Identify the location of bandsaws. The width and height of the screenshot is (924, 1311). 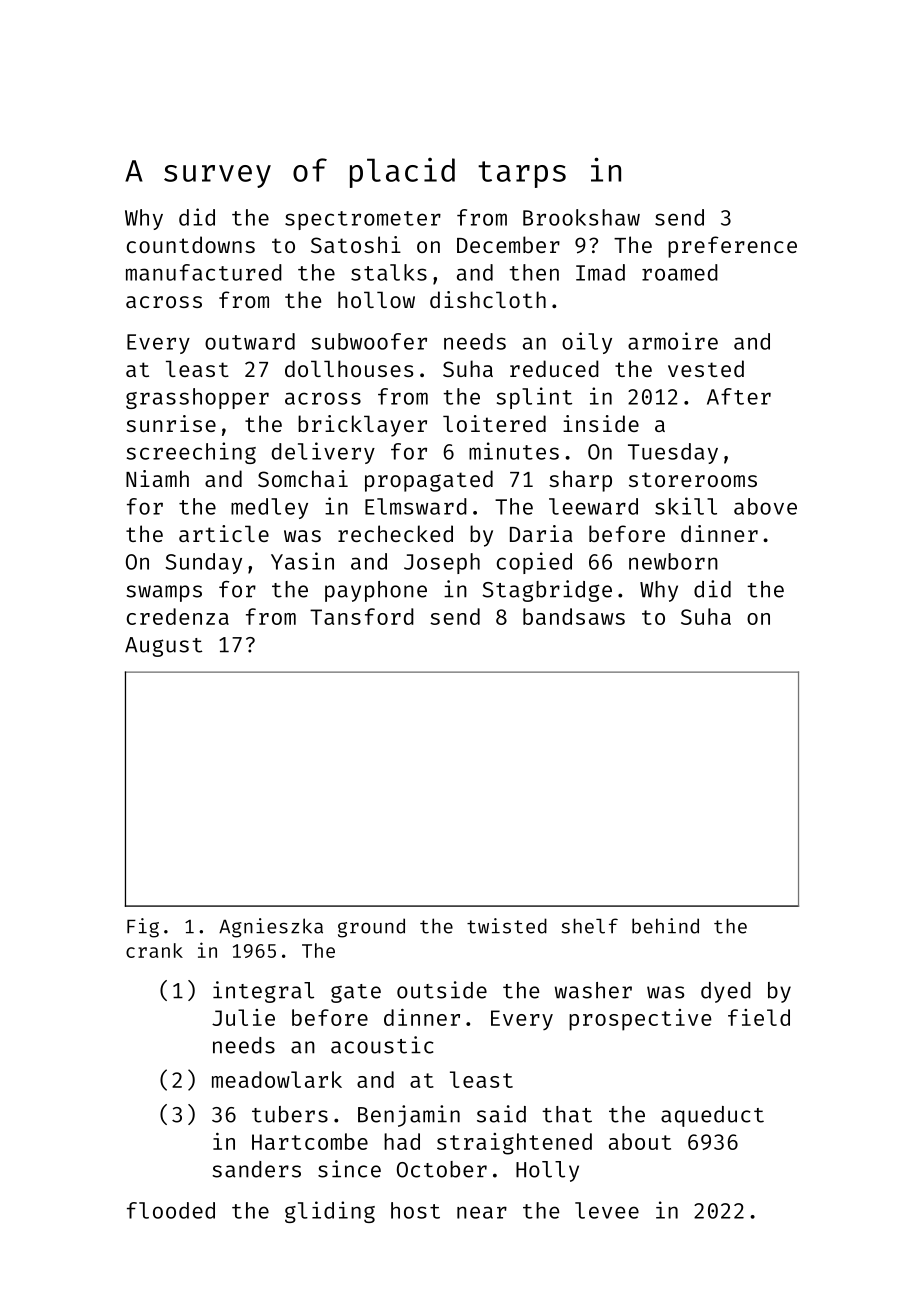
(574, 616).
